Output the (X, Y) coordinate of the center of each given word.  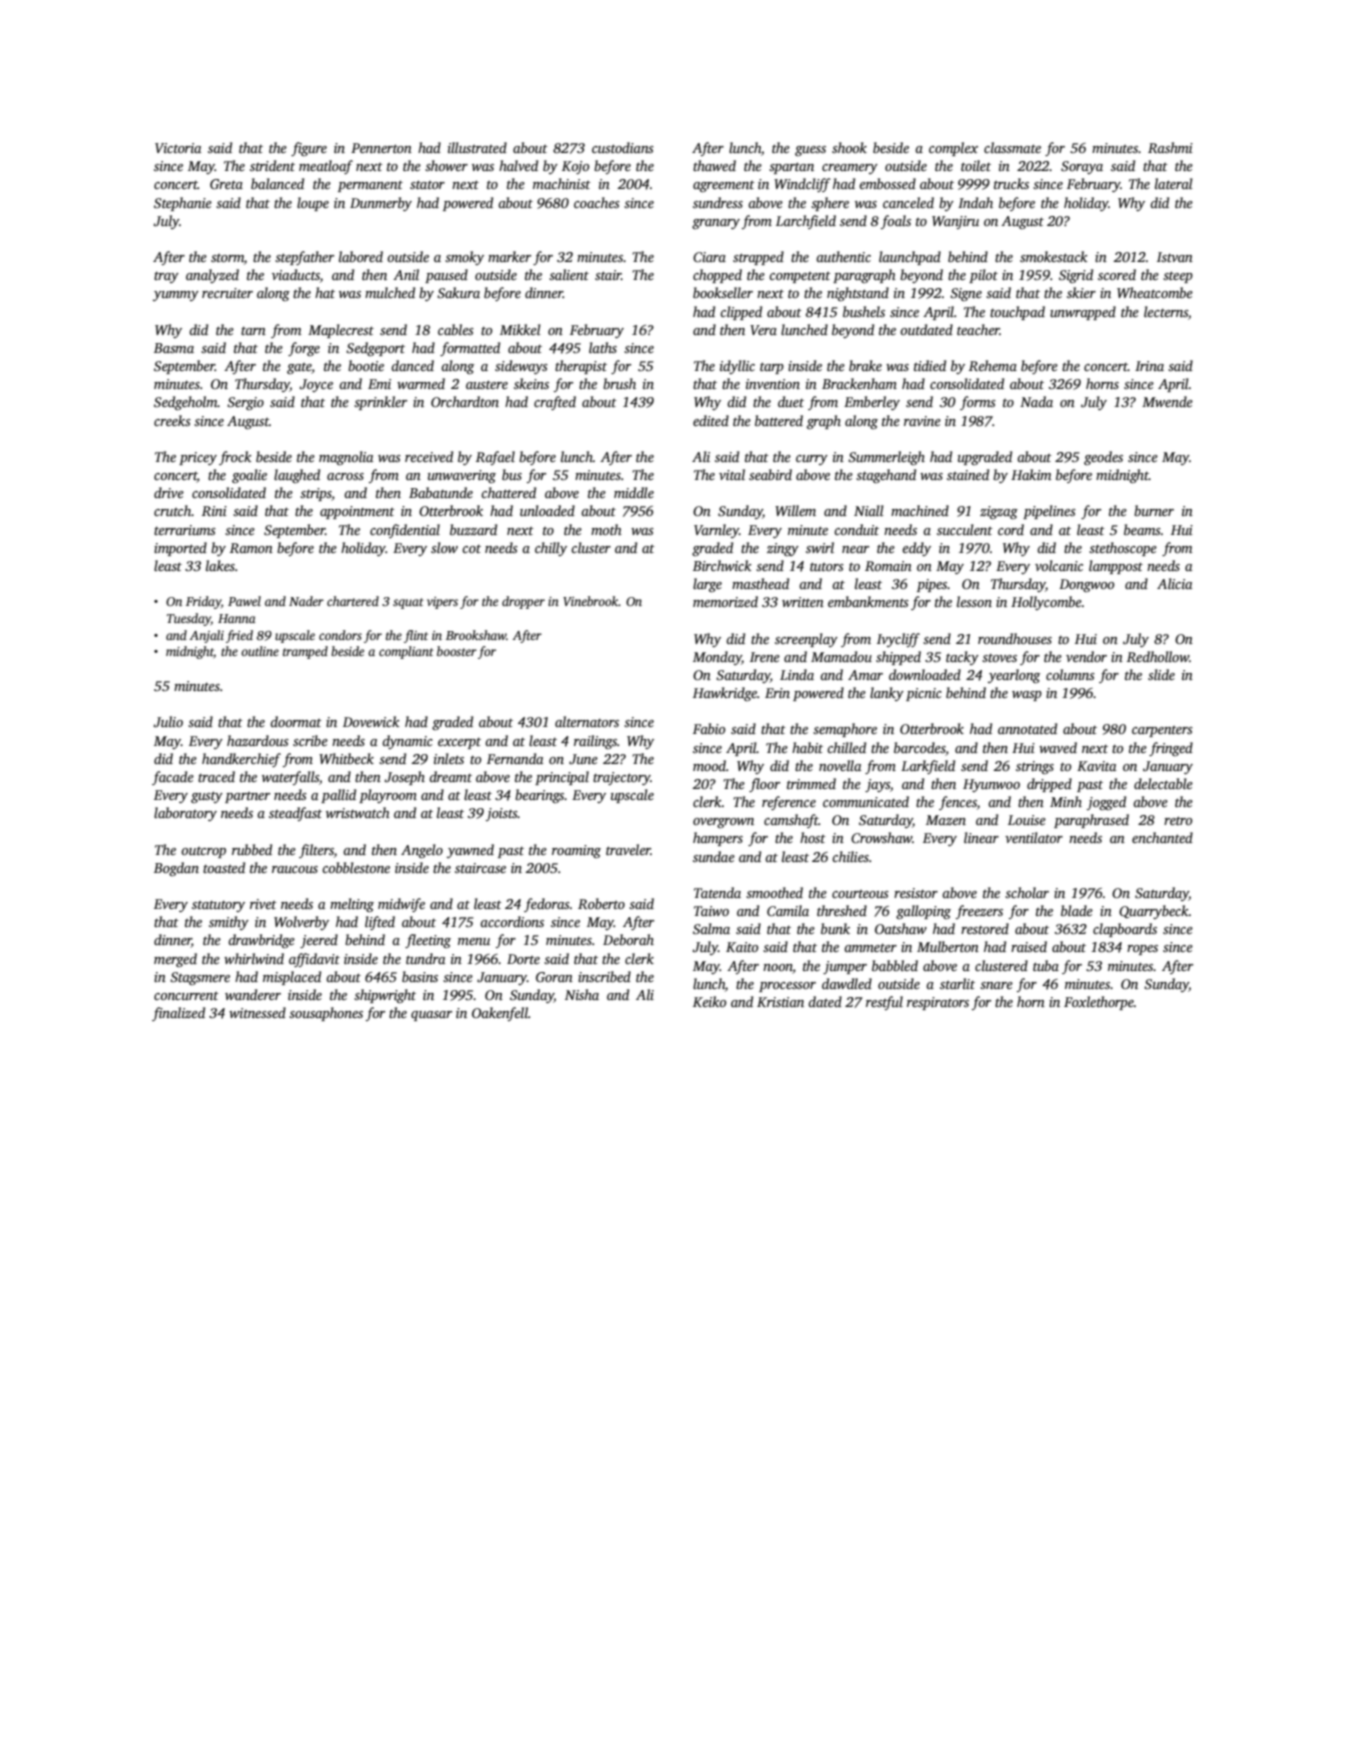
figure (309, 149)
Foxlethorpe (1099, 1003)
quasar (431, 1016)
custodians (623, 147)
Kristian (780, 1002)
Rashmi (1170, 147)
